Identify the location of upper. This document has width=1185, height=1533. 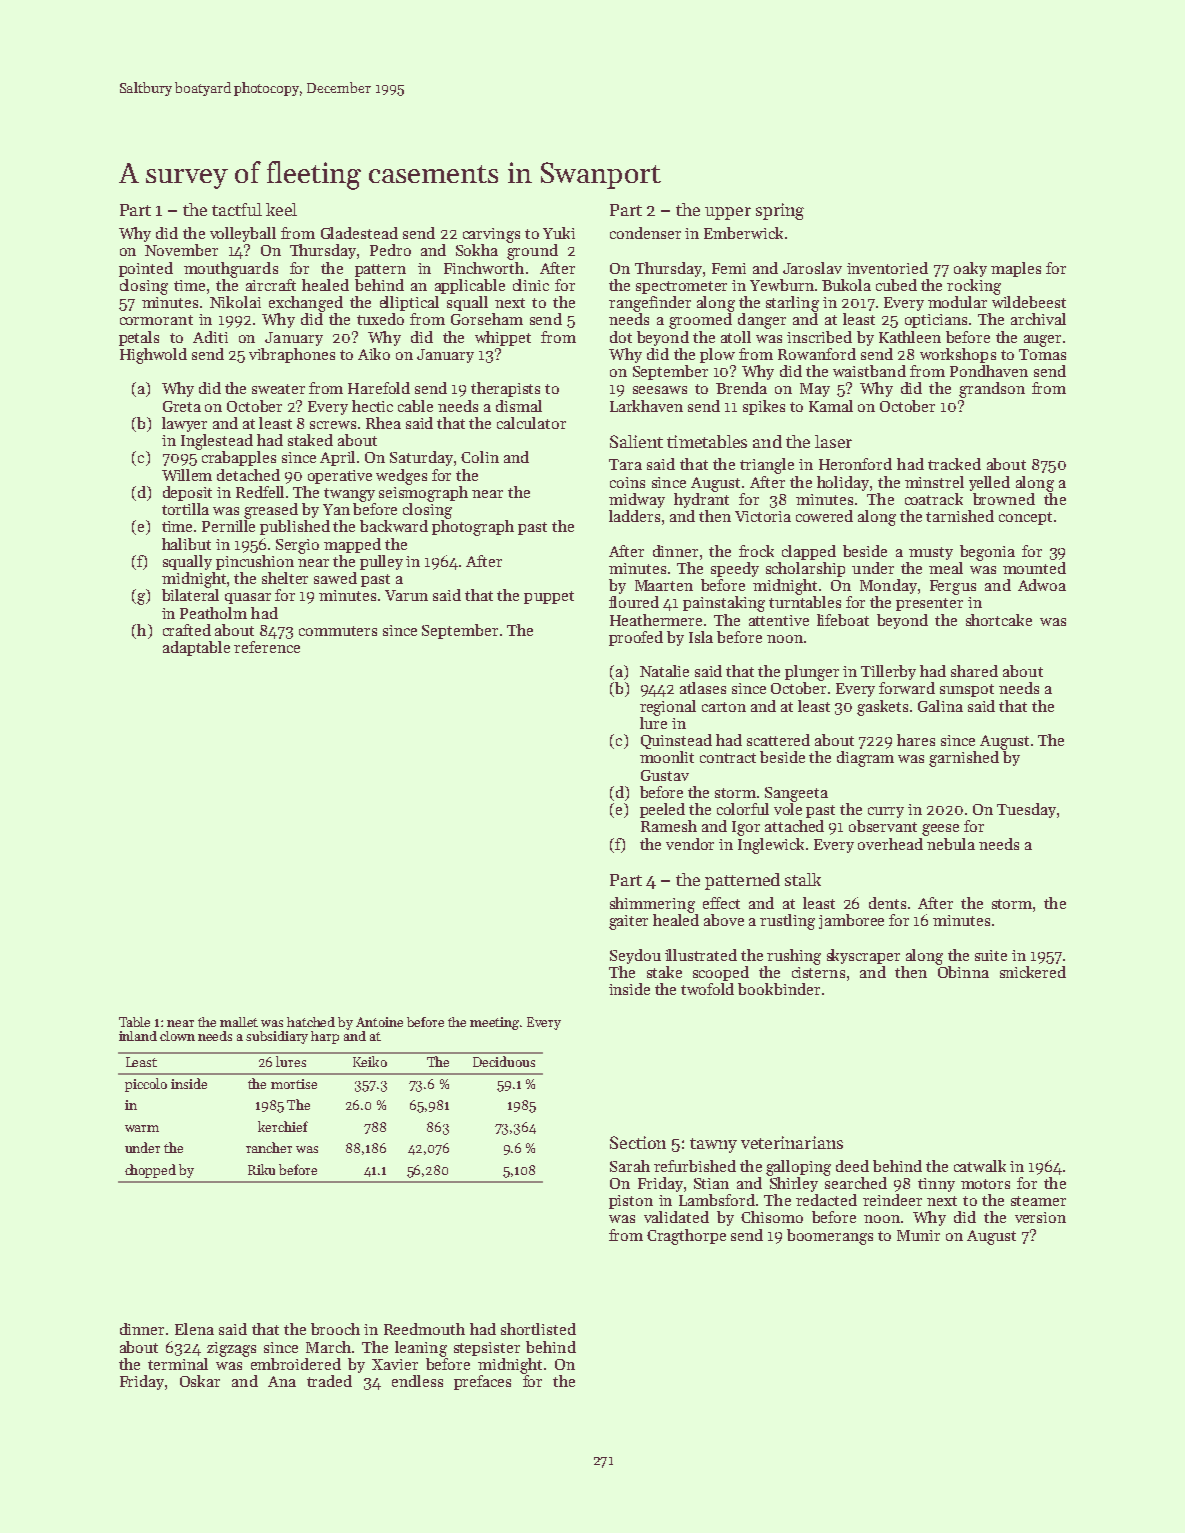
(728, 213).
